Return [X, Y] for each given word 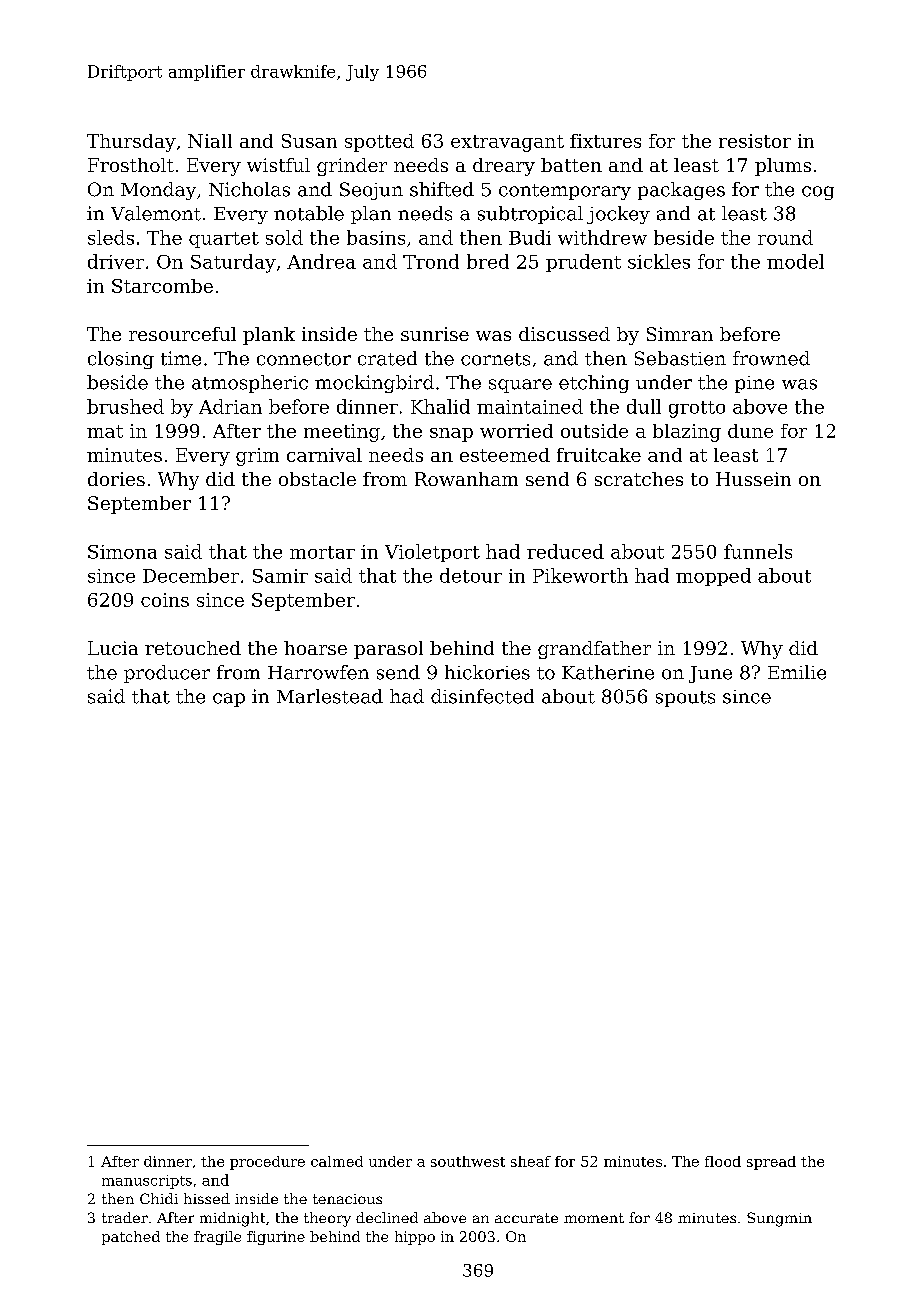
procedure [267, 1163]
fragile [217, 1238]
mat [105, 431]
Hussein [753, 479]
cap [229, 700]
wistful [278, 165]
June [710, 674]
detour [471, 575]
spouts [685, 699]
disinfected [482, 696]
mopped [713, 577]
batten [571, 165]
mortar [322, 552]
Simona [122, 552]
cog [818, 193]
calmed [337, 1161]
